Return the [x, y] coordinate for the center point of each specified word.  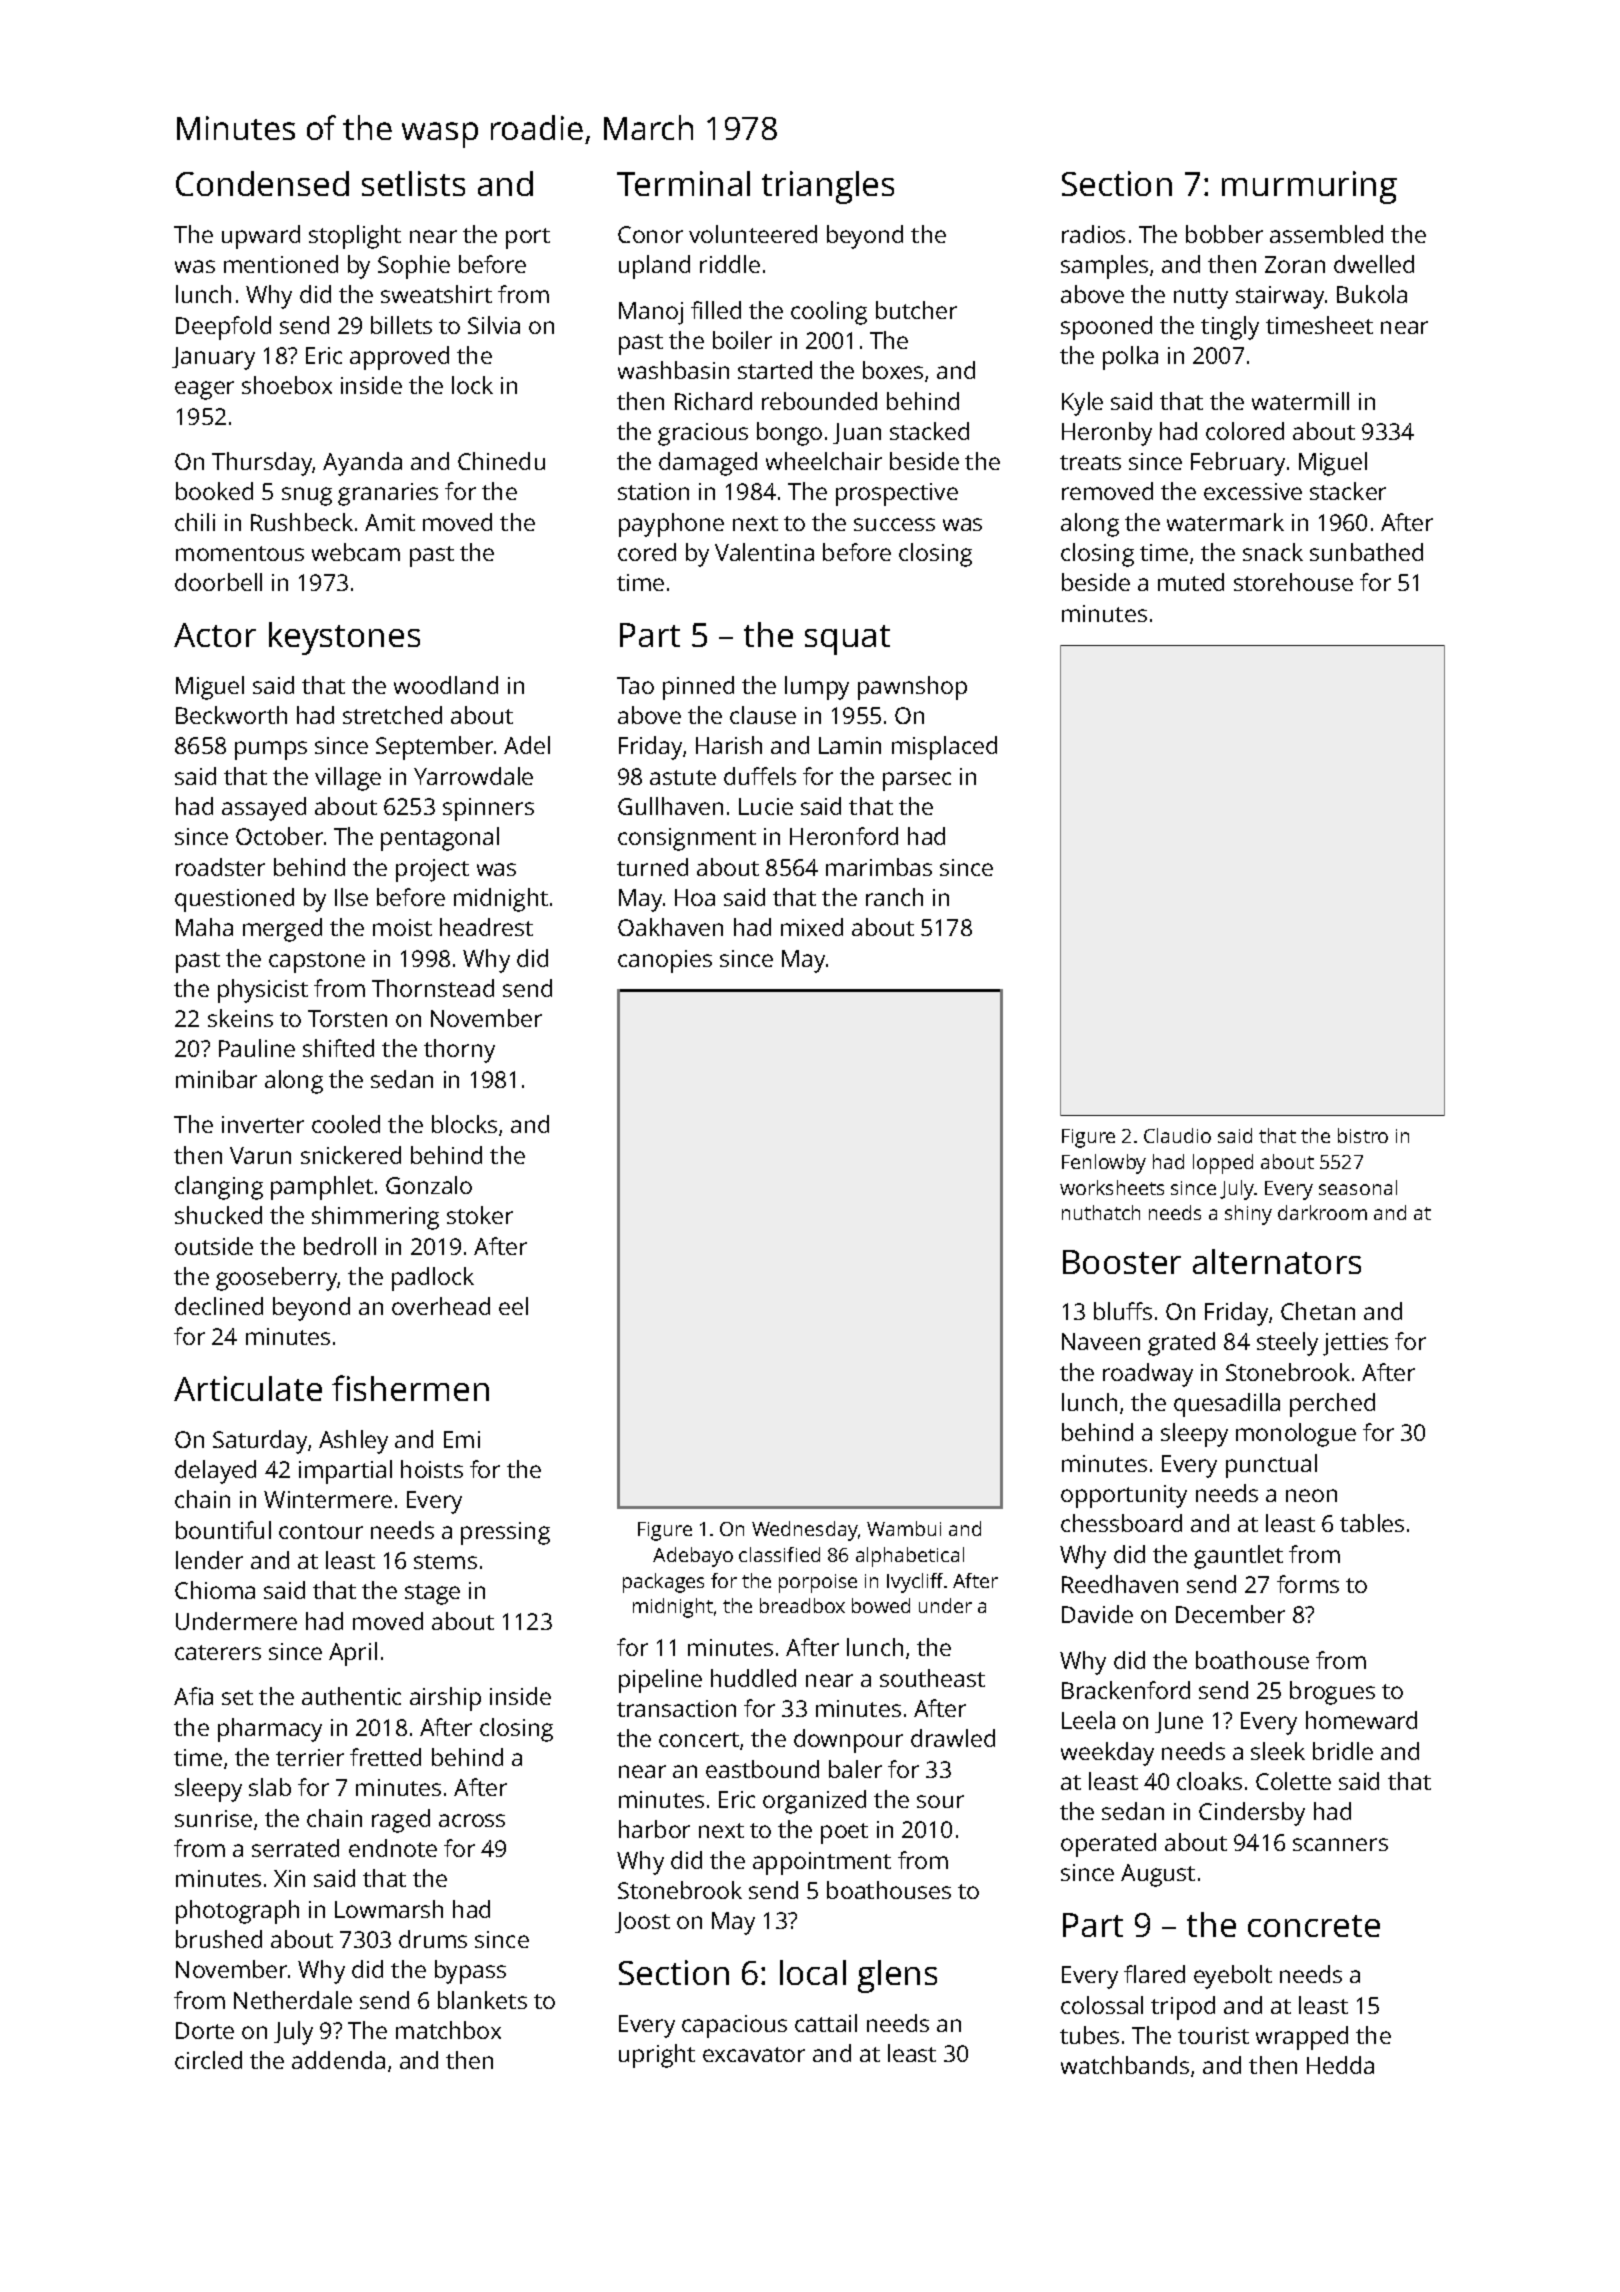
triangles [828, 187]
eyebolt [1233, 1977]
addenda [338, 2060]
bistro [1363, 1135]
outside [214, 1246]
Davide [1097, 1614]
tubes [1089, 2035]
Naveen [1101, 1341]
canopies [665, 961]
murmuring [1309, 187]
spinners [488, 809]
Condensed [262, 183]
